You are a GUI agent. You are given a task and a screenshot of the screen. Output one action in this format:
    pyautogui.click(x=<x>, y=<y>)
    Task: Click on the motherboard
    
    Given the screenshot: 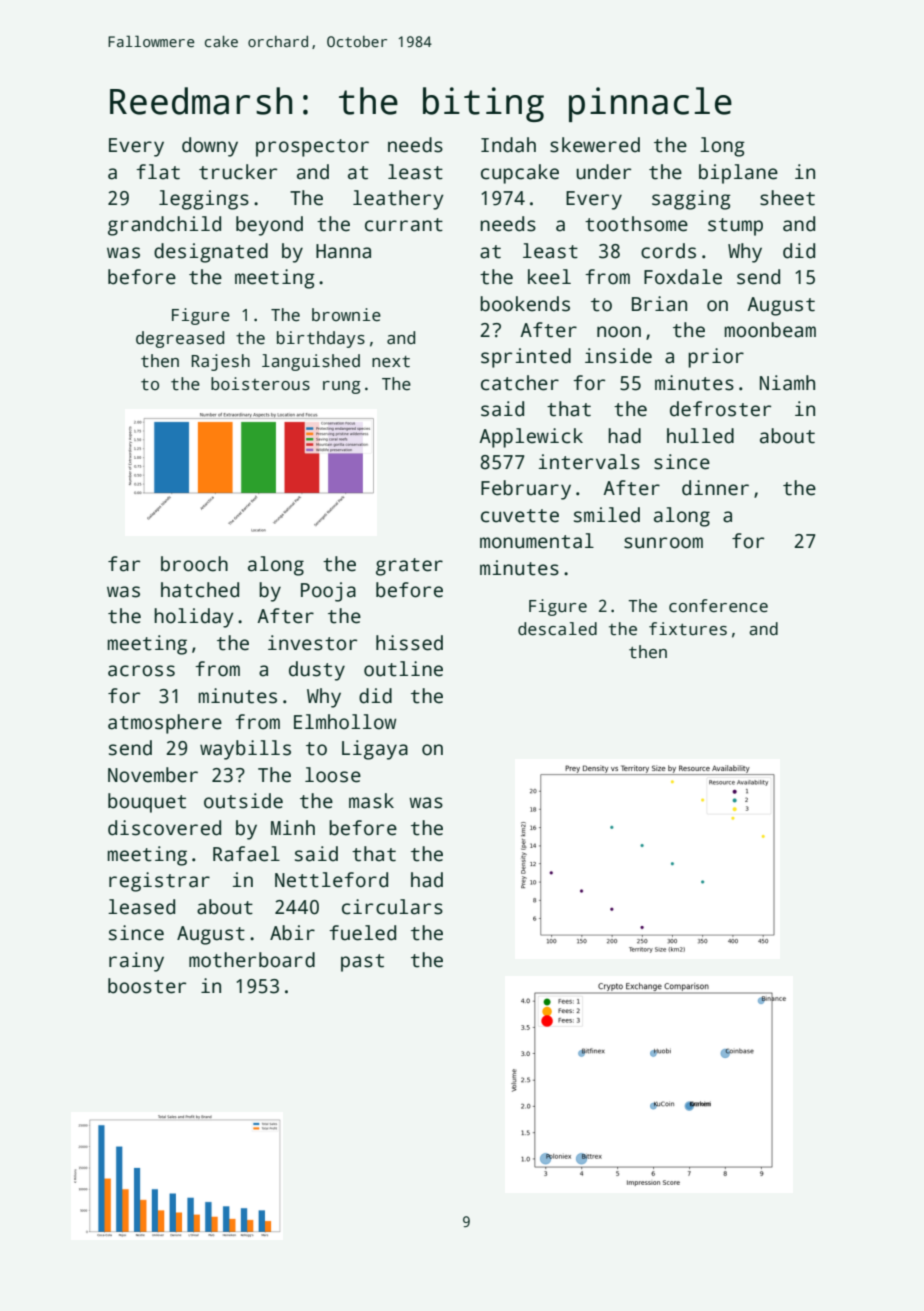 What is the action you would take?
    pyautogui.click(x=252, y=960)
